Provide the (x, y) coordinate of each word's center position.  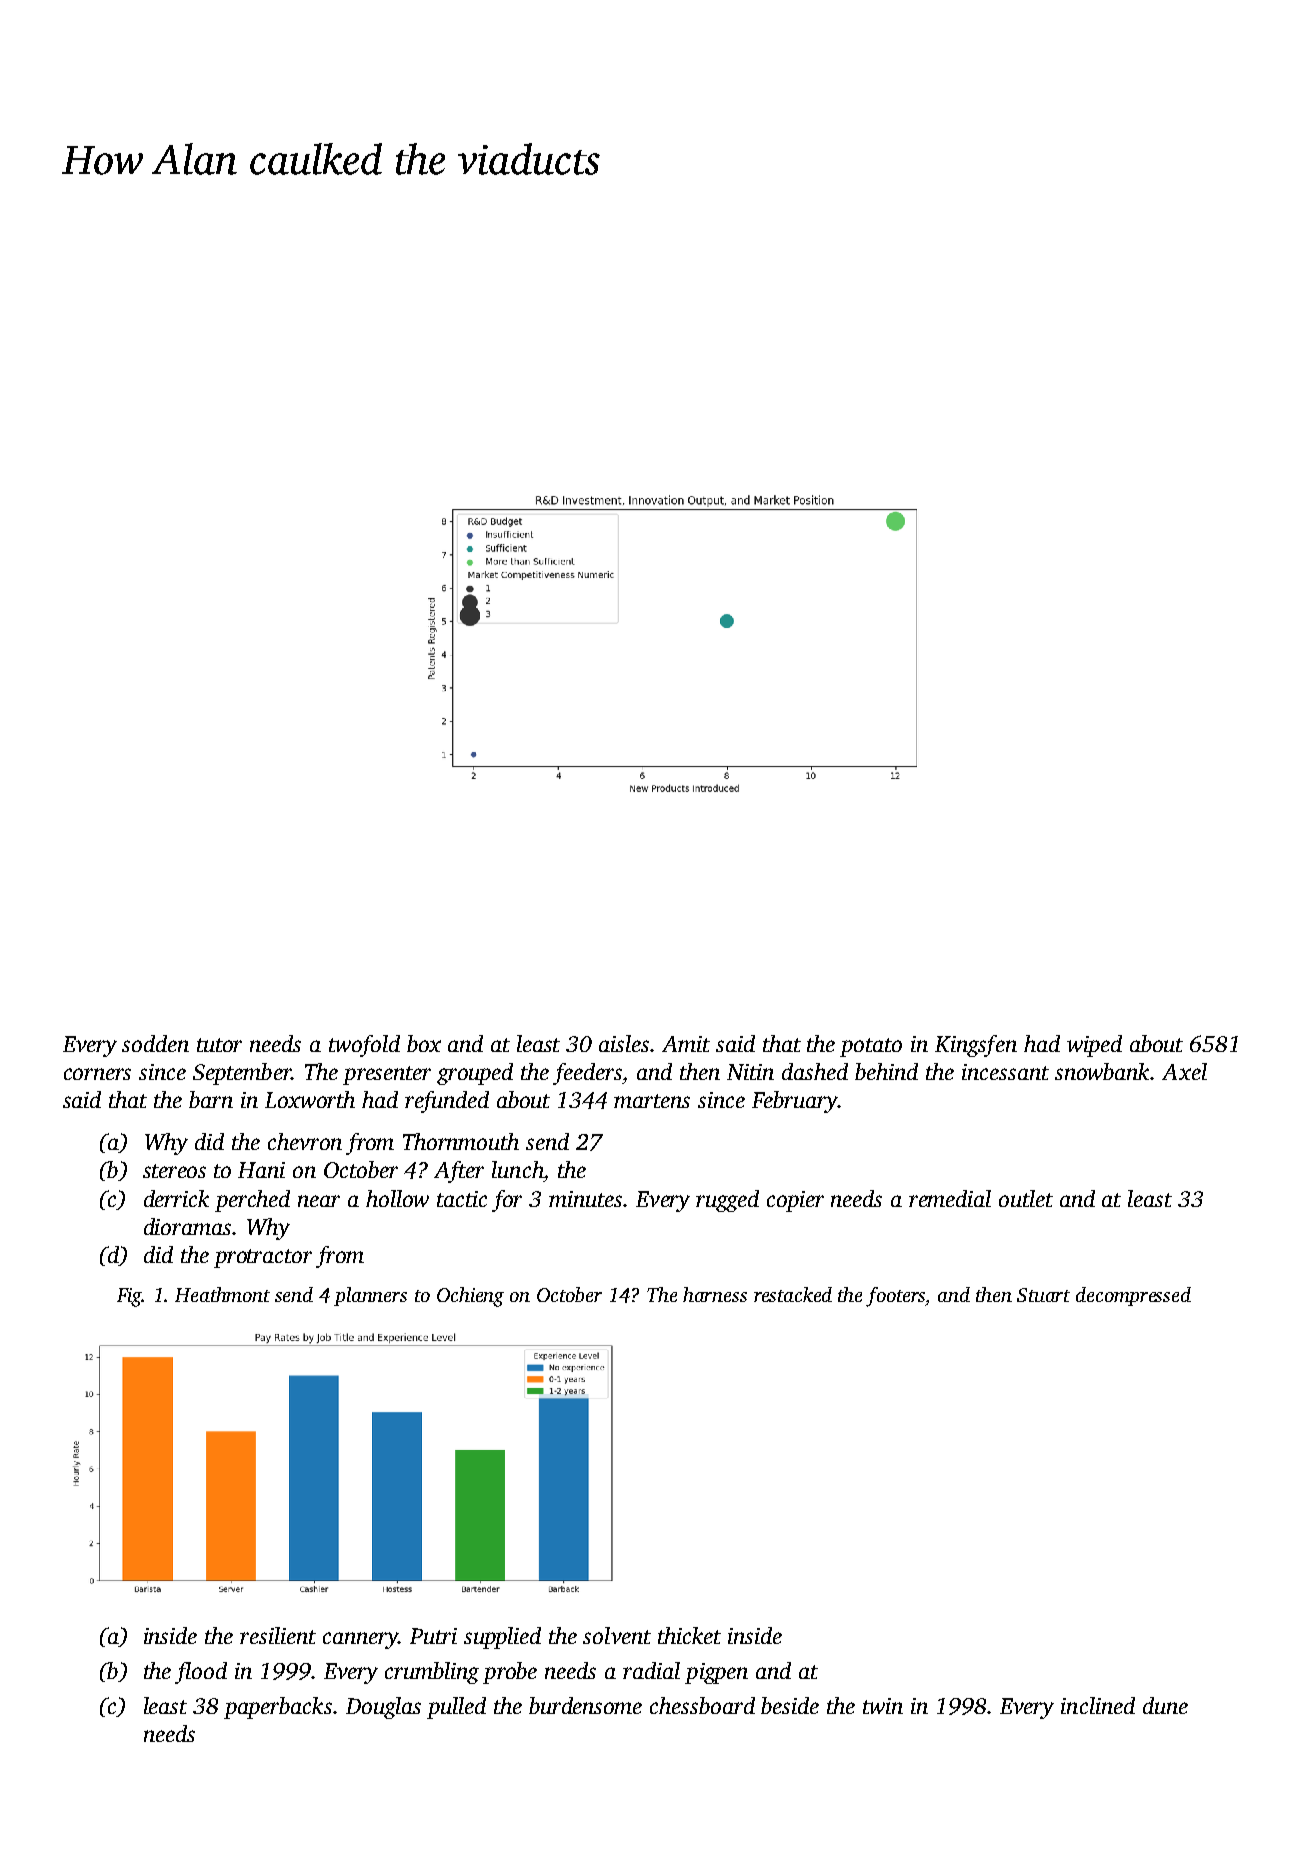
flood (201, 1673)
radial (651, 1670)
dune (1165, 1705)
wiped (1094, 1046)
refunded (447, 1102)
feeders (587, 1074)
